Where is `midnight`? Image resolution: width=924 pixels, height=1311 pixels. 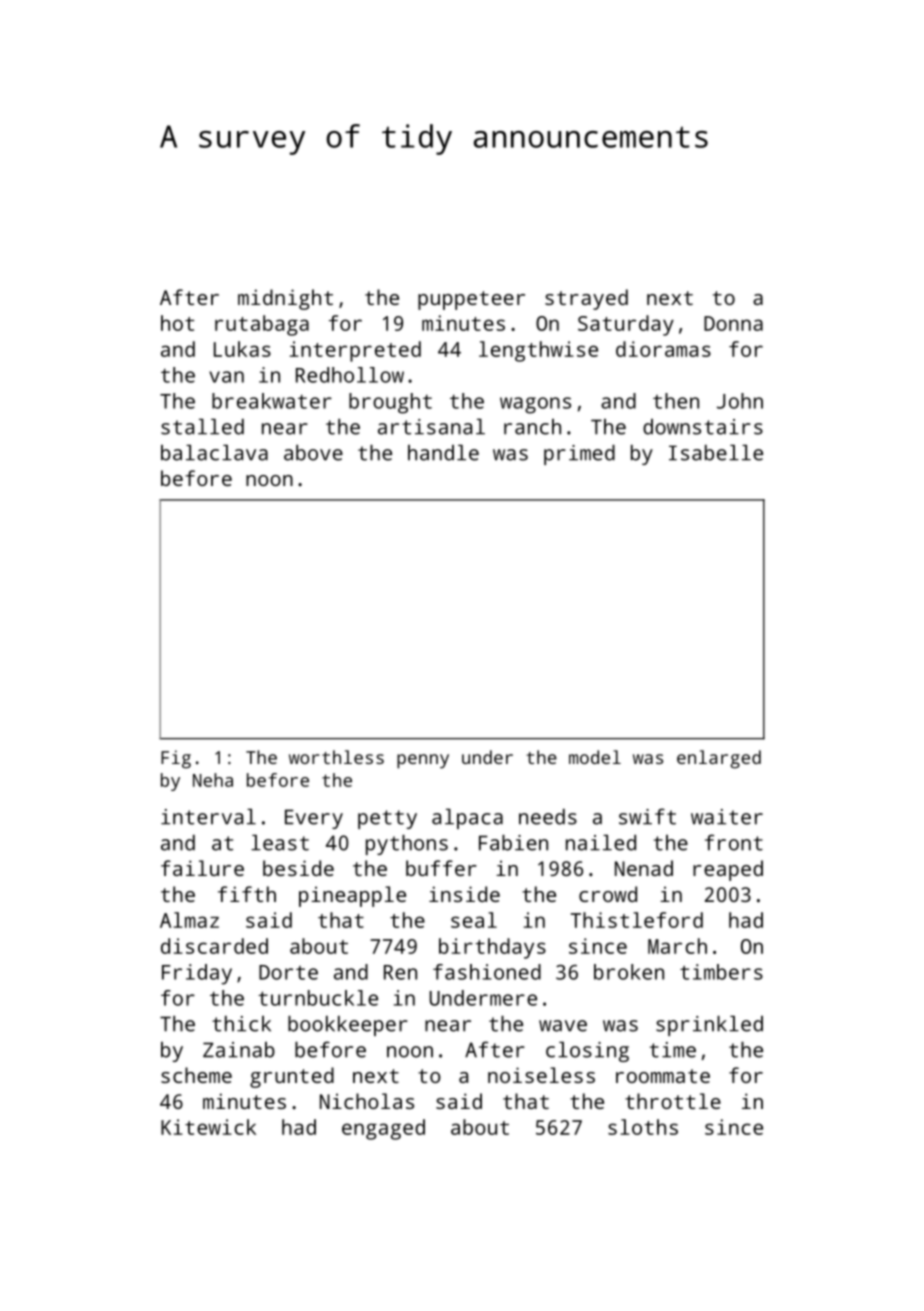
midnight is located at coordinates (285, 299).
